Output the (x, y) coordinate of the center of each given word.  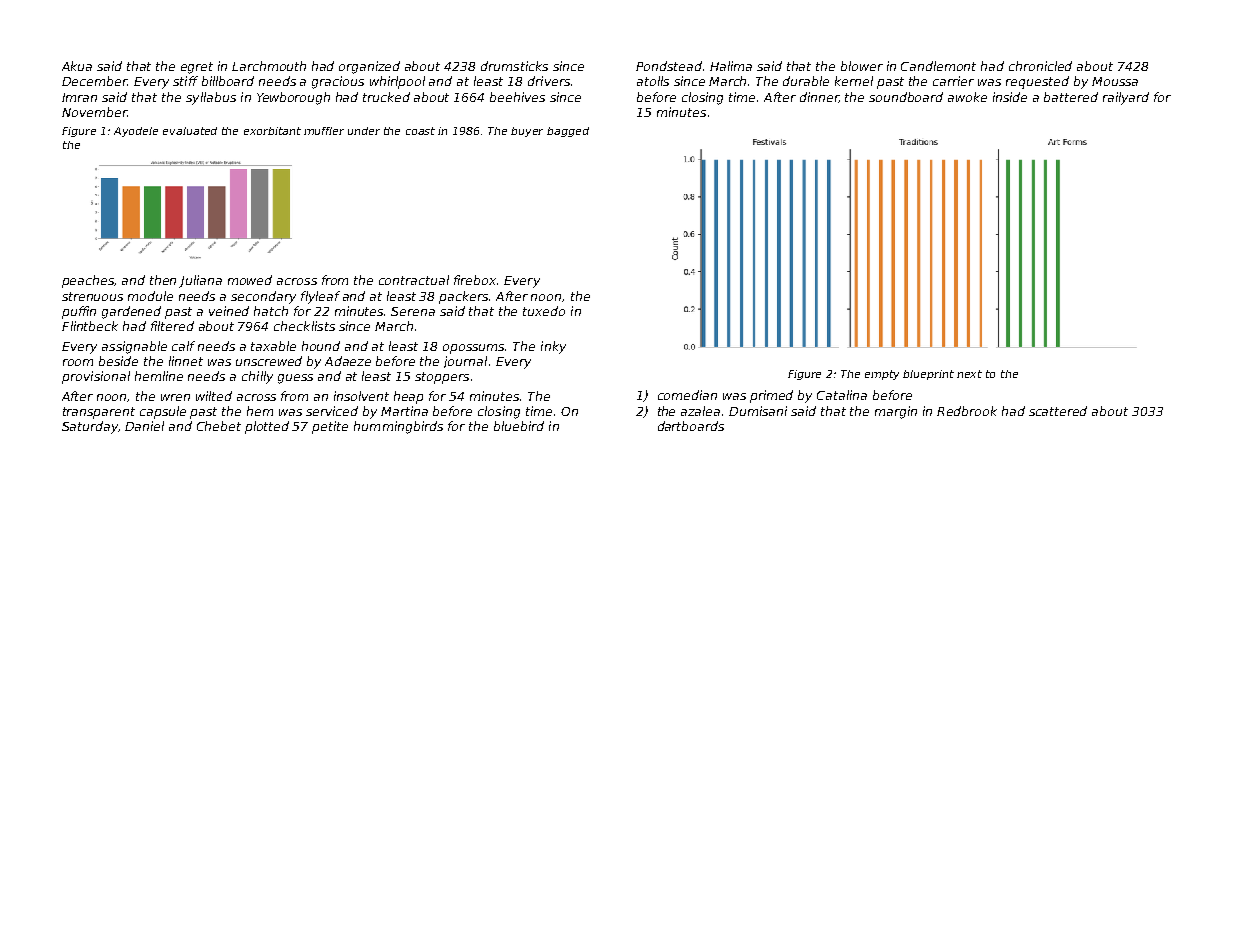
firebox (475, 280)
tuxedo (544, 311)
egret (197, 68)
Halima (731, 66)
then (163, 280)
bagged (568, 132)
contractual (414, 280)
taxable (273, 346)
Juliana (200, 281)
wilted (214, 396)
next (969, 374)
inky (553, 347)
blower (862, 66)
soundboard (906, 97)
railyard (1126, 98)
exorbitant (272, 131)
